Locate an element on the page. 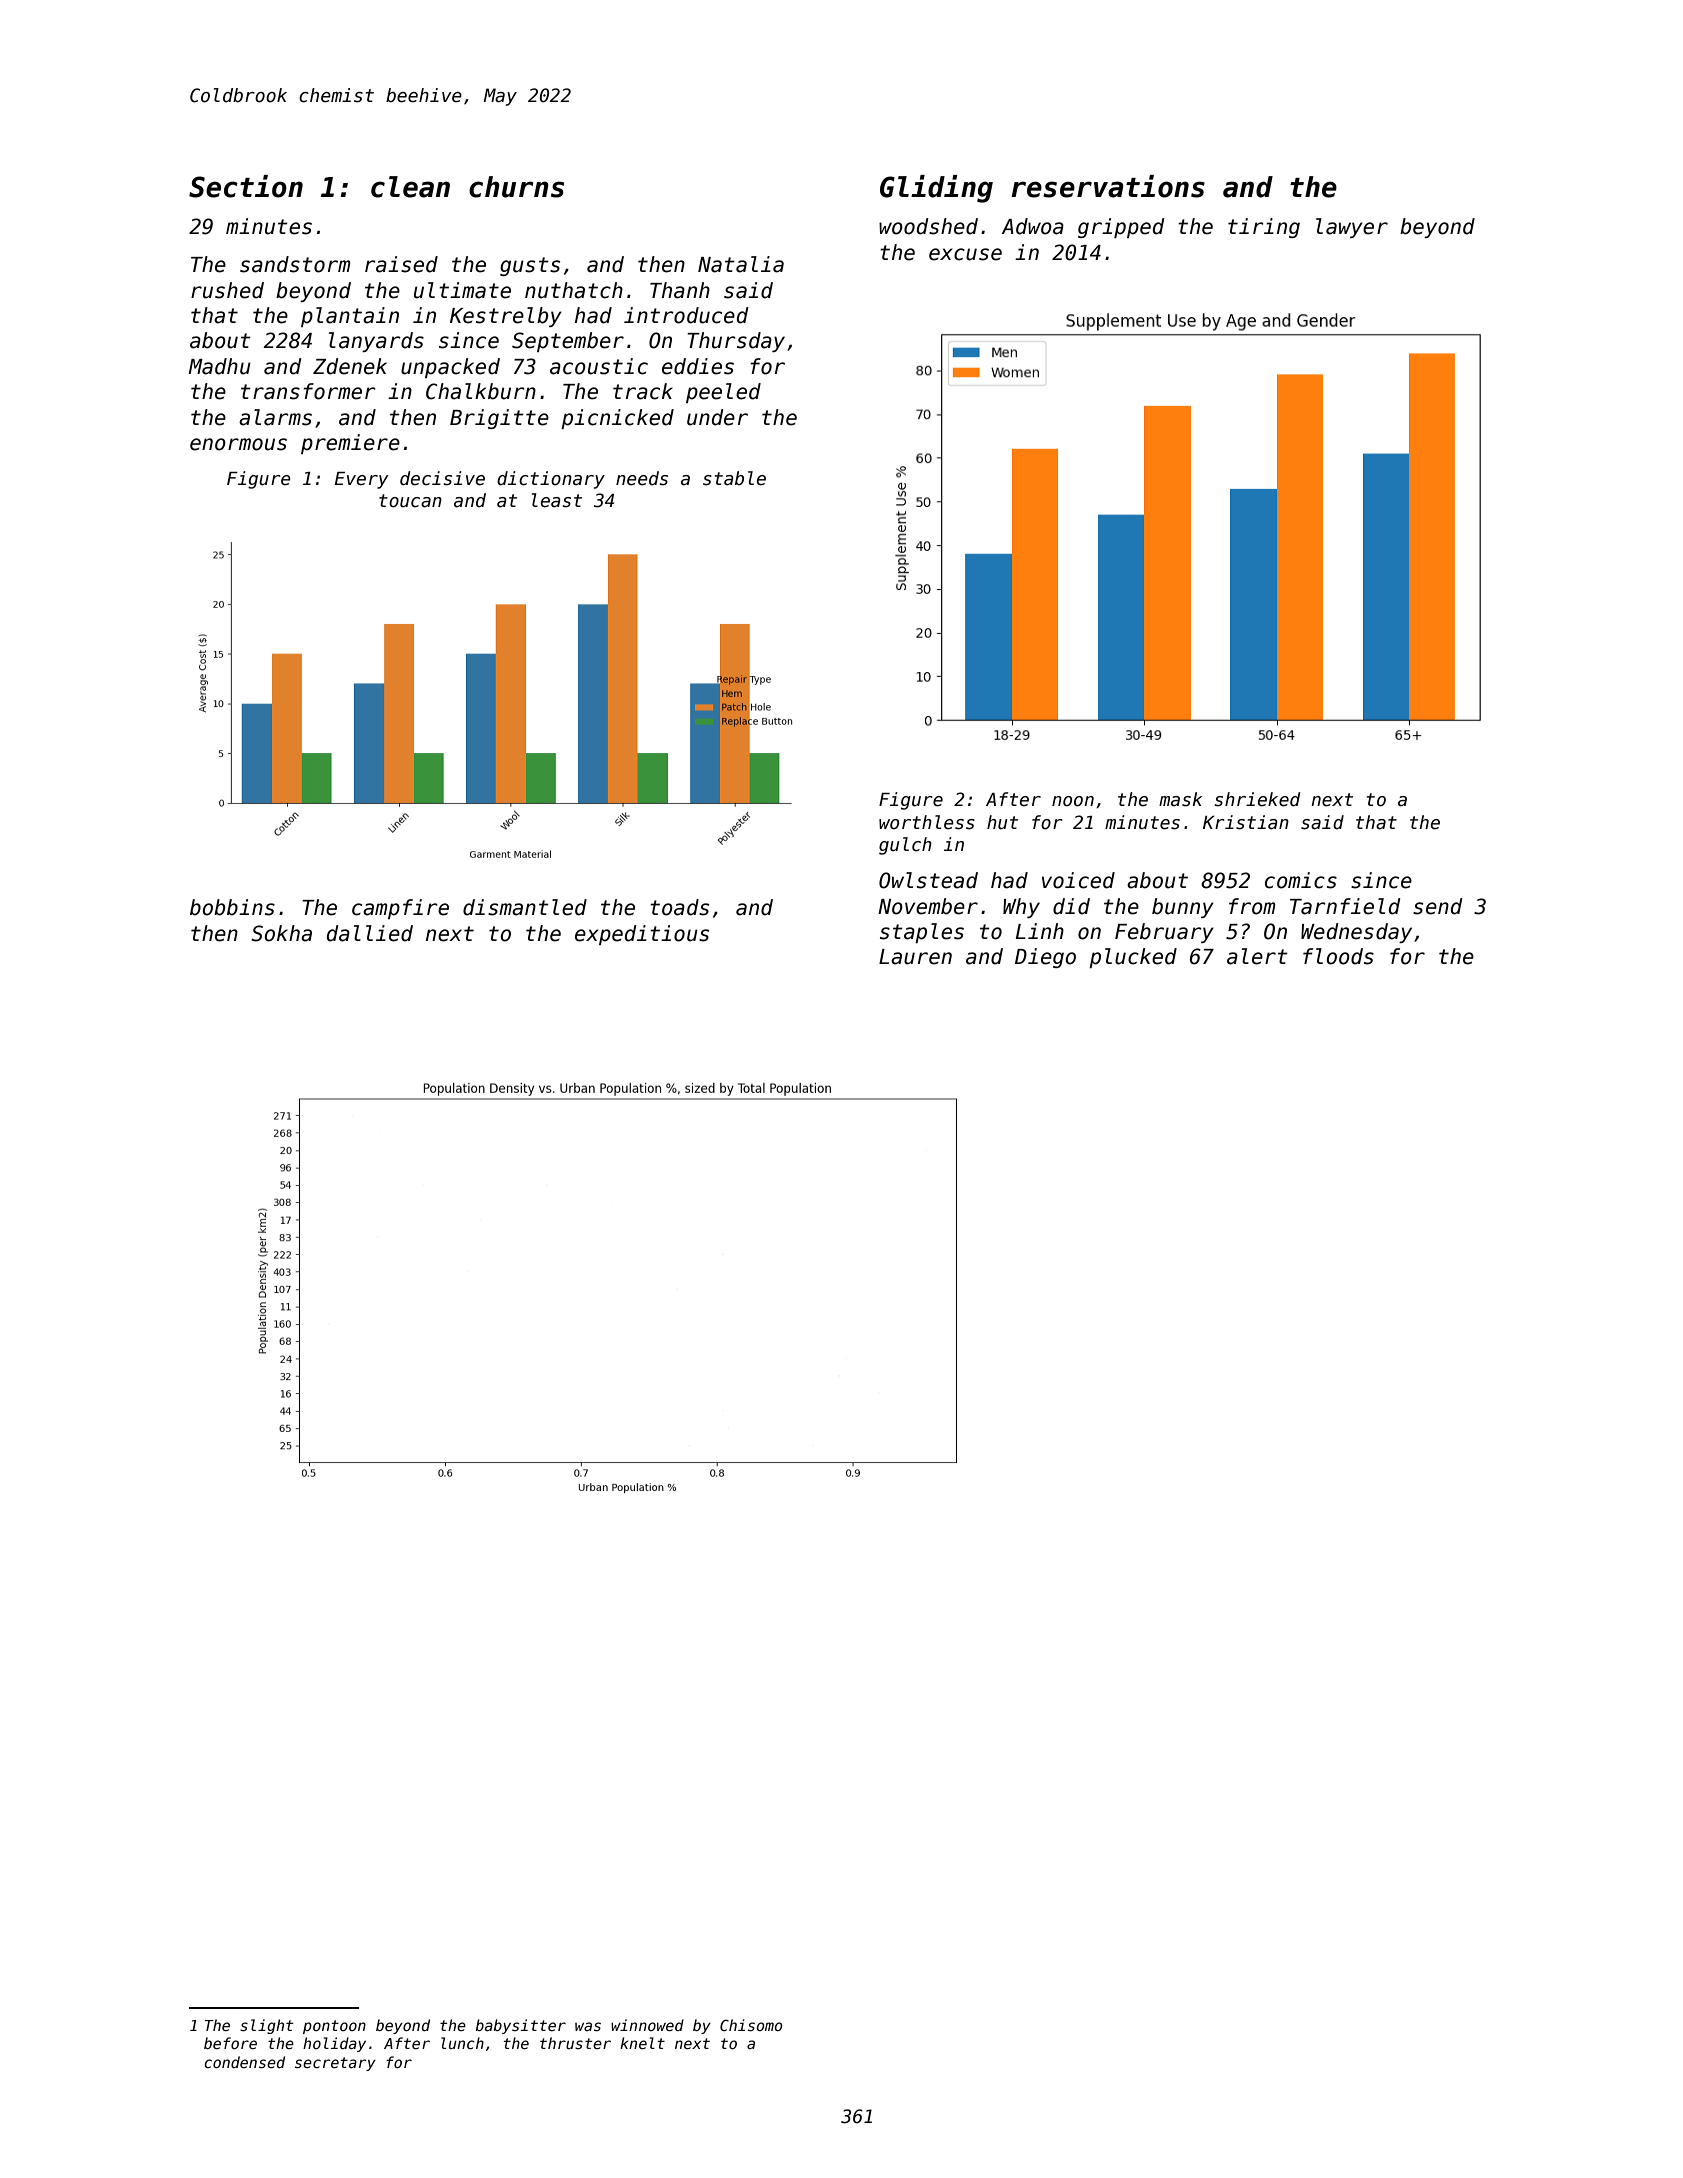 Image resolution: width=1683 pixels, height=2178 pixels. winnowed is located at coordinates (647, 2025).
